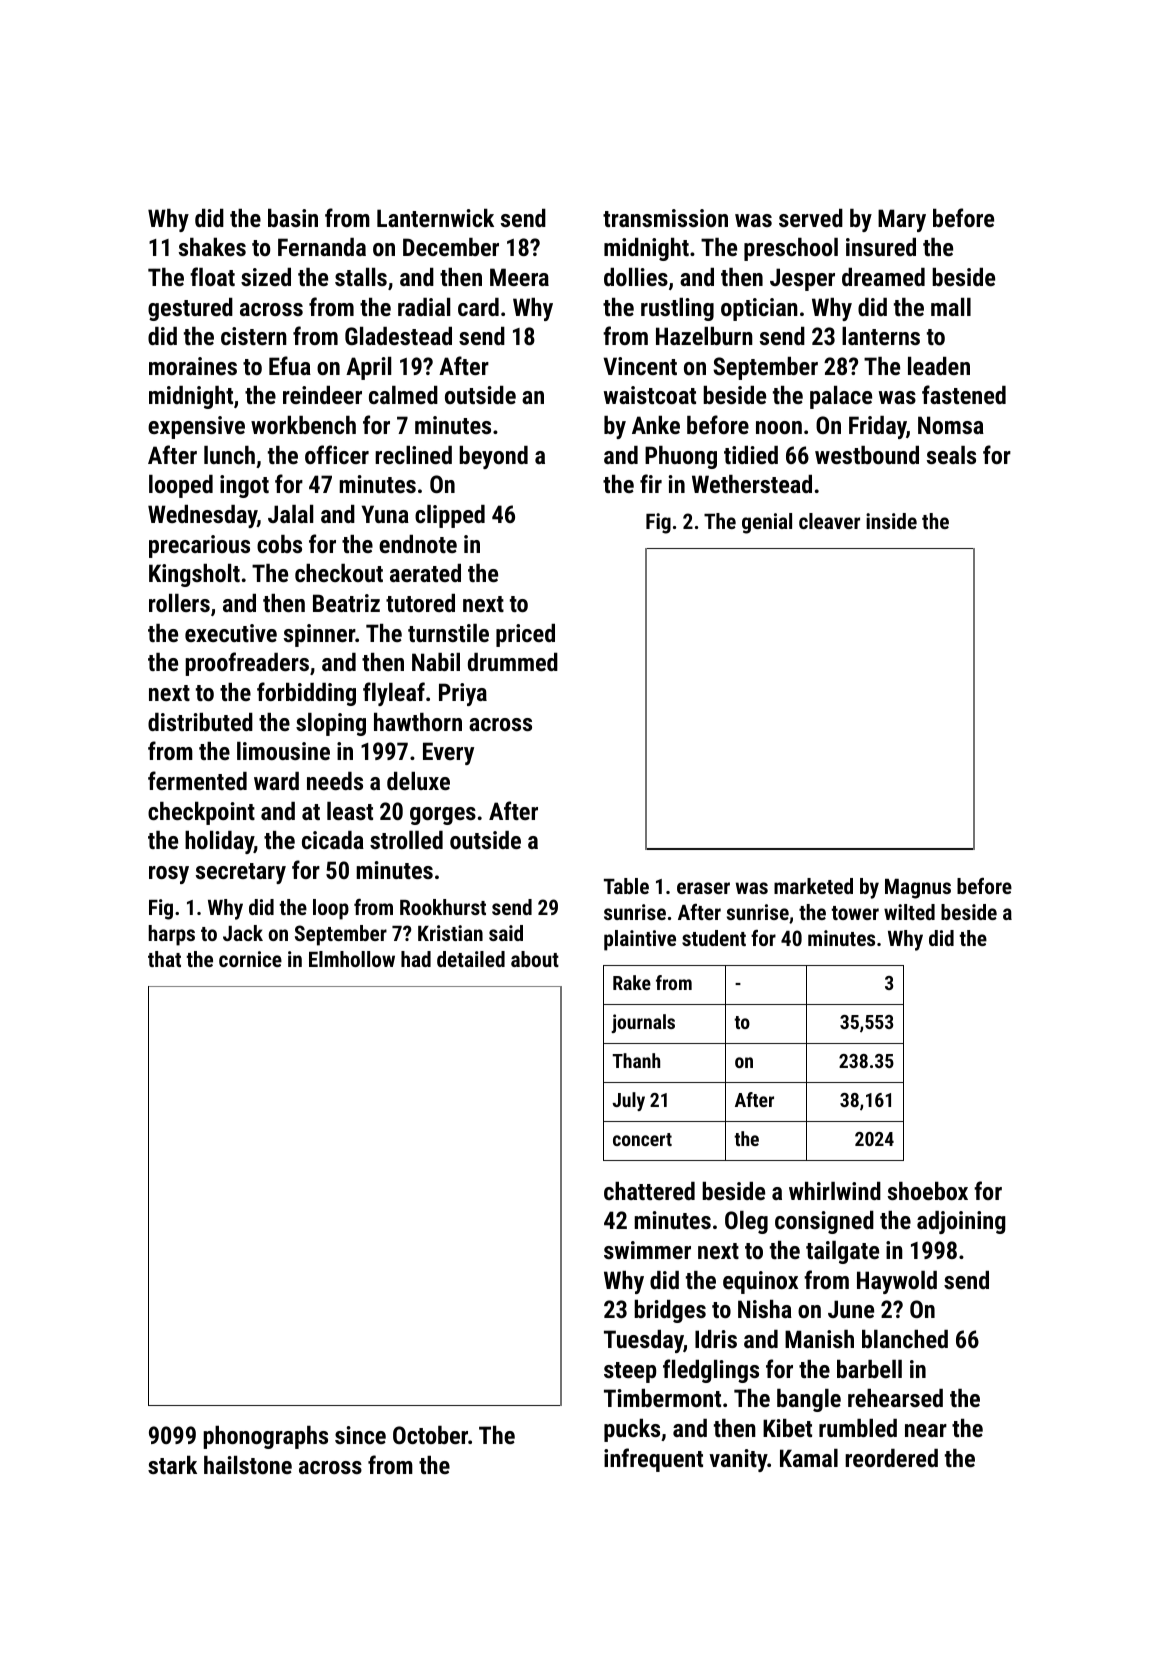 Image resolution: width=1165 pixels, height=1654 pixels. Describe the element at coordinates (394, 694) in the screenshot. I see `flyleaf` at that location.
